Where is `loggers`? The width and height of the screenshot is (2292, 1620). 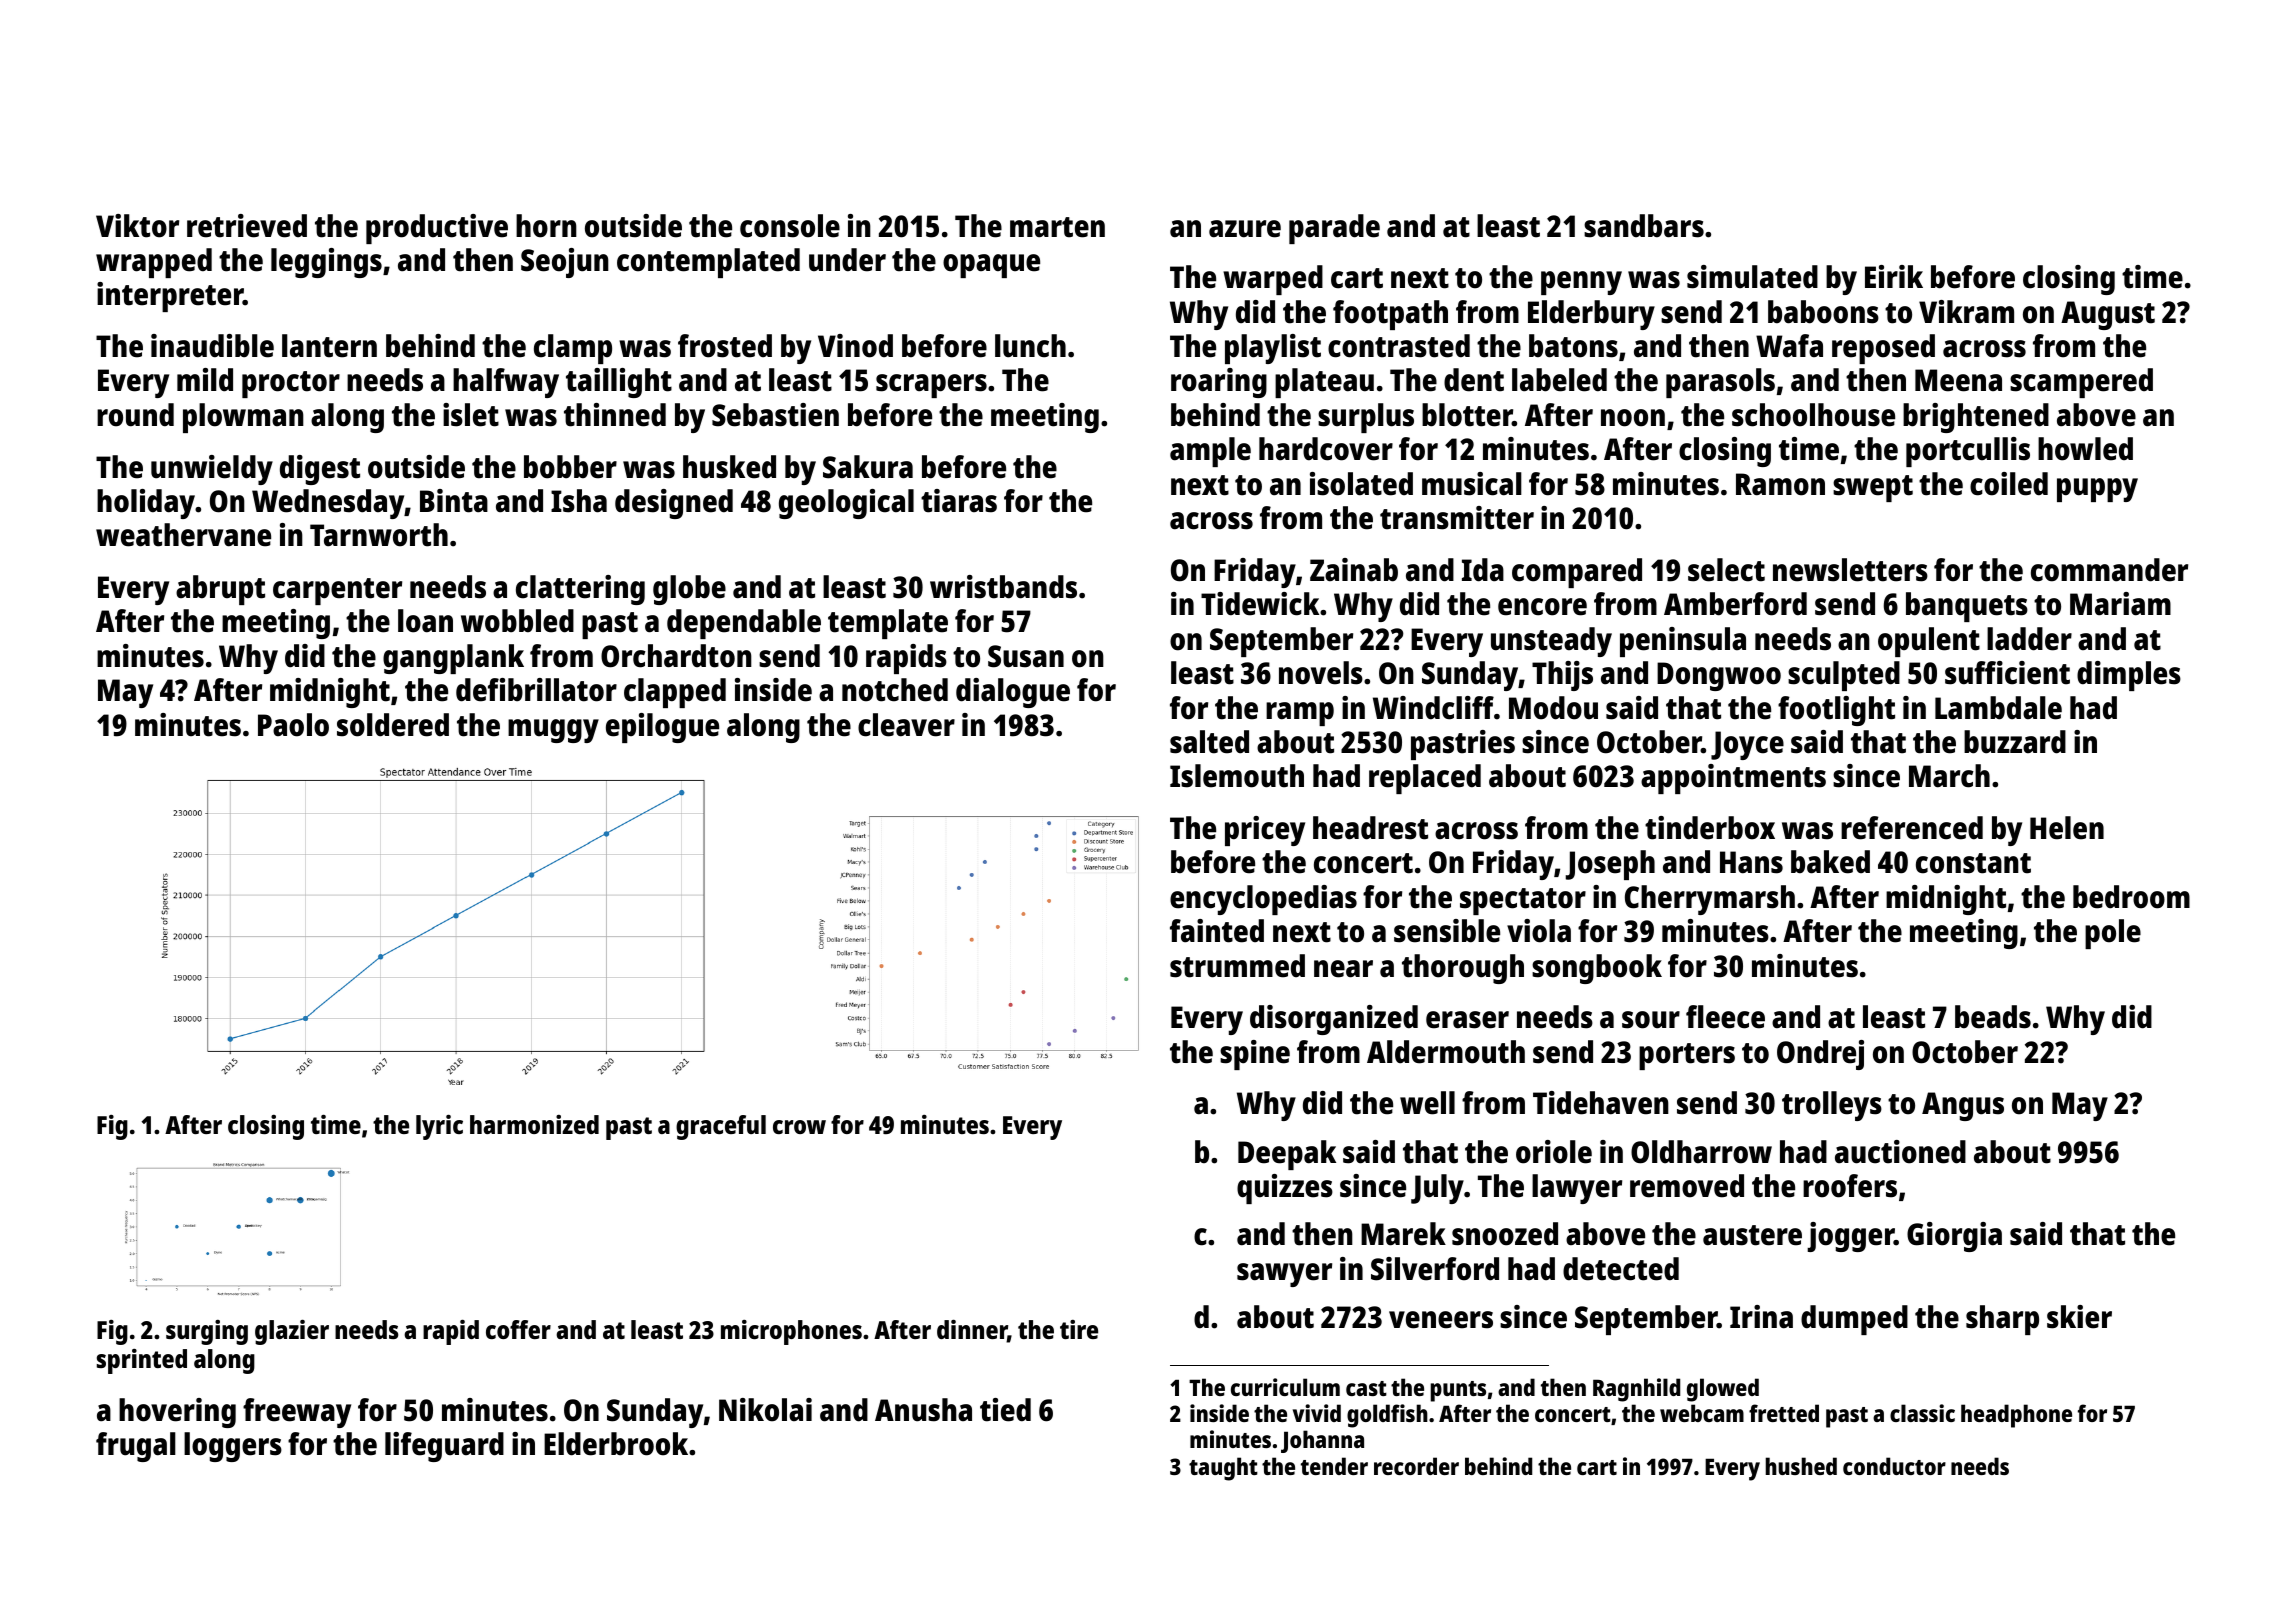 loggers is located at coordinates (233, 1447).
